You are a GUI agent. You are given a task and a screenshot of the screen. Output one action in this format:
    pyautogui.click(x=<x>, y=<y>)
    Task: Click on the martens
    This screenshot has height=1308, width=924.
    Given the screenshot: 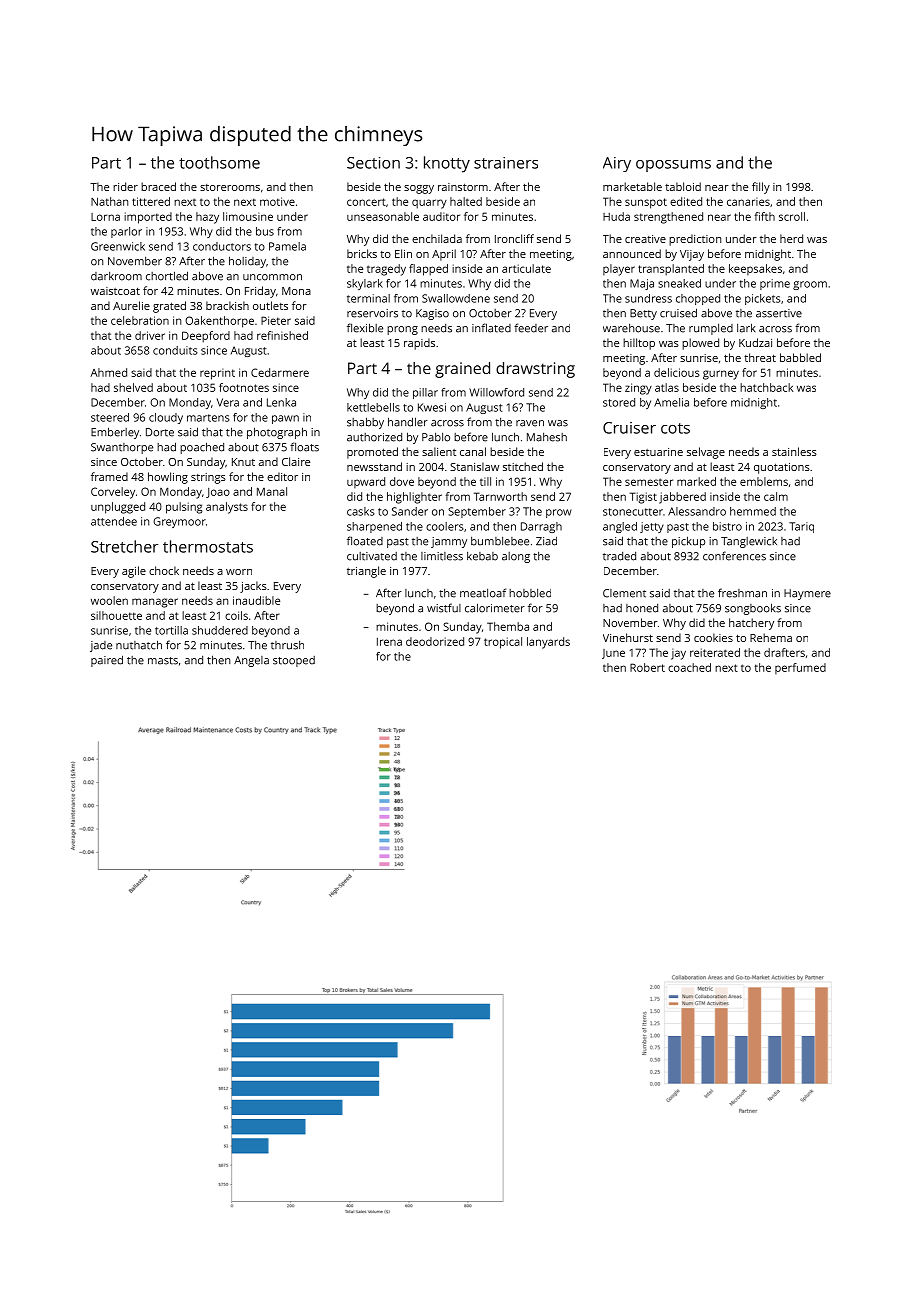 What is the action you would take?
    pyautogui.click(x=208, y=418)
